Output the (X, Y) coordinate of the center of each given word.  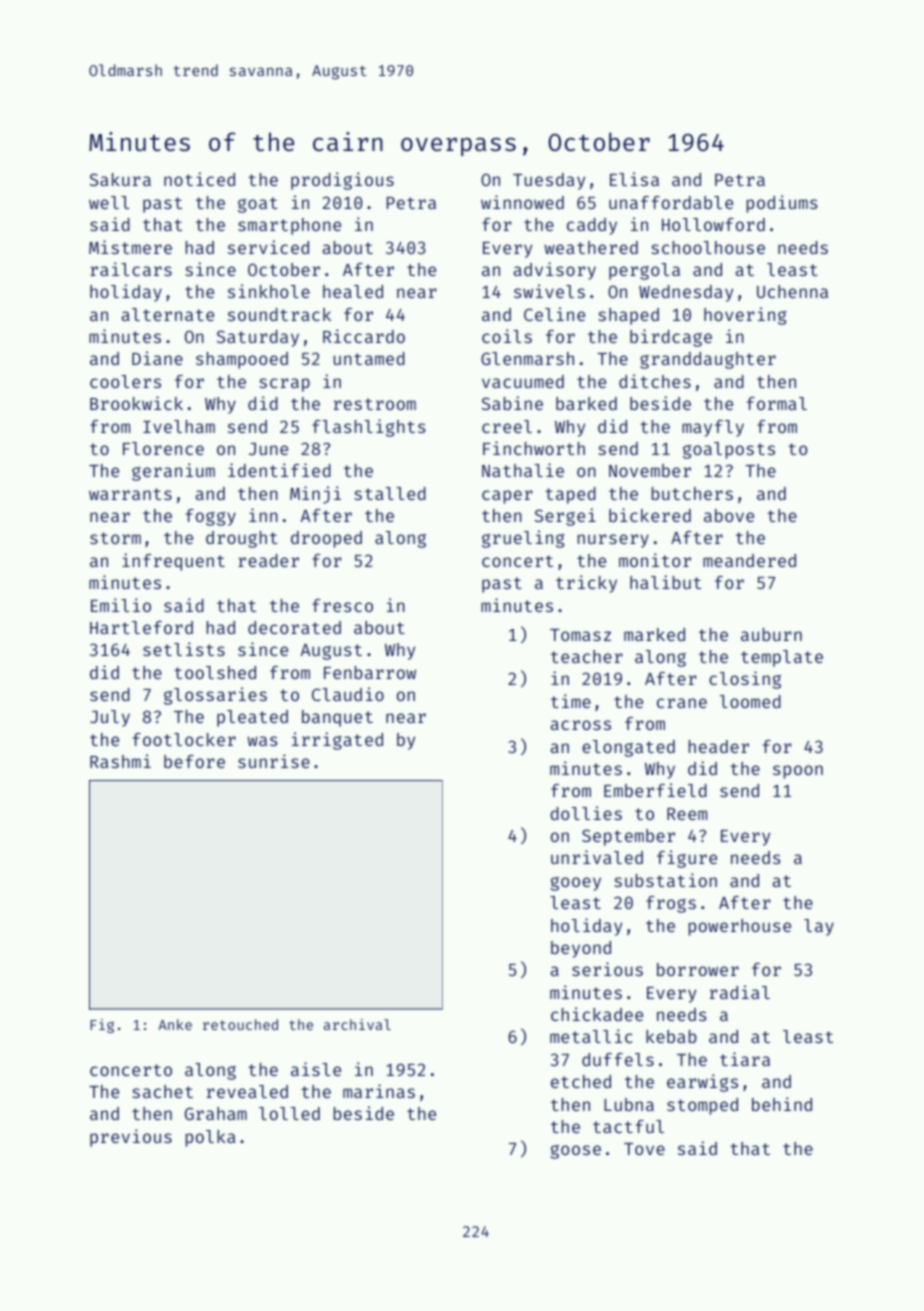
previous (131, 1138)
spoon (798, 772)
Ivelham (179, 426)
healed (353, 291)
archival (357, 1024)
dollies (586, 813)
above (729, 515)
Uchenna (792, 291)
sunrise (274, 761)
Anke (175, 1024)
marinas (379, 1091)
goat (258, 205)
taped (570, 495)
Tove (644, 1149)
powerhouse (740, 927)
